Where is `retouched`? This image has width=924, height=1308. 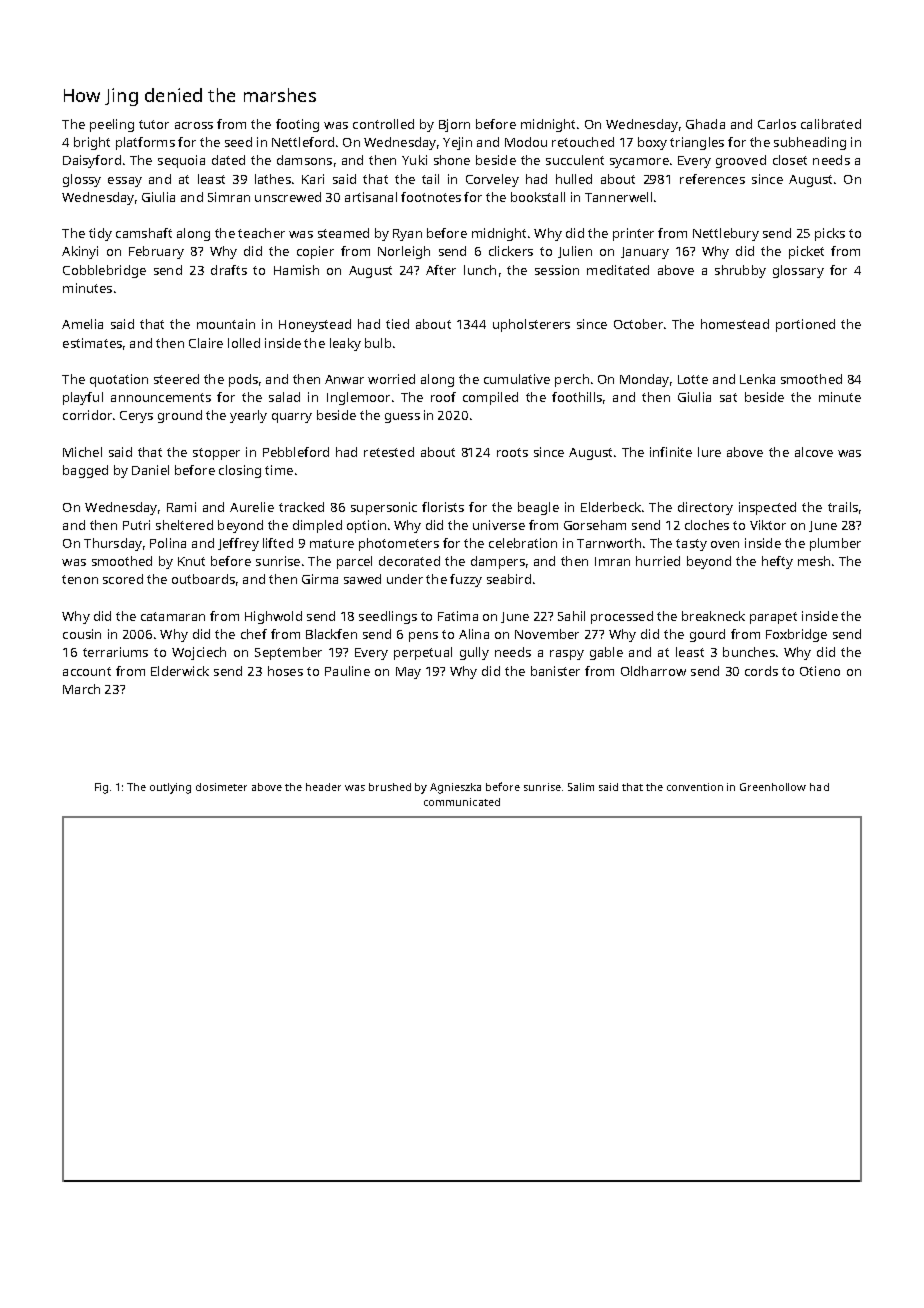
retouched is located at coordinates (583, 142).
